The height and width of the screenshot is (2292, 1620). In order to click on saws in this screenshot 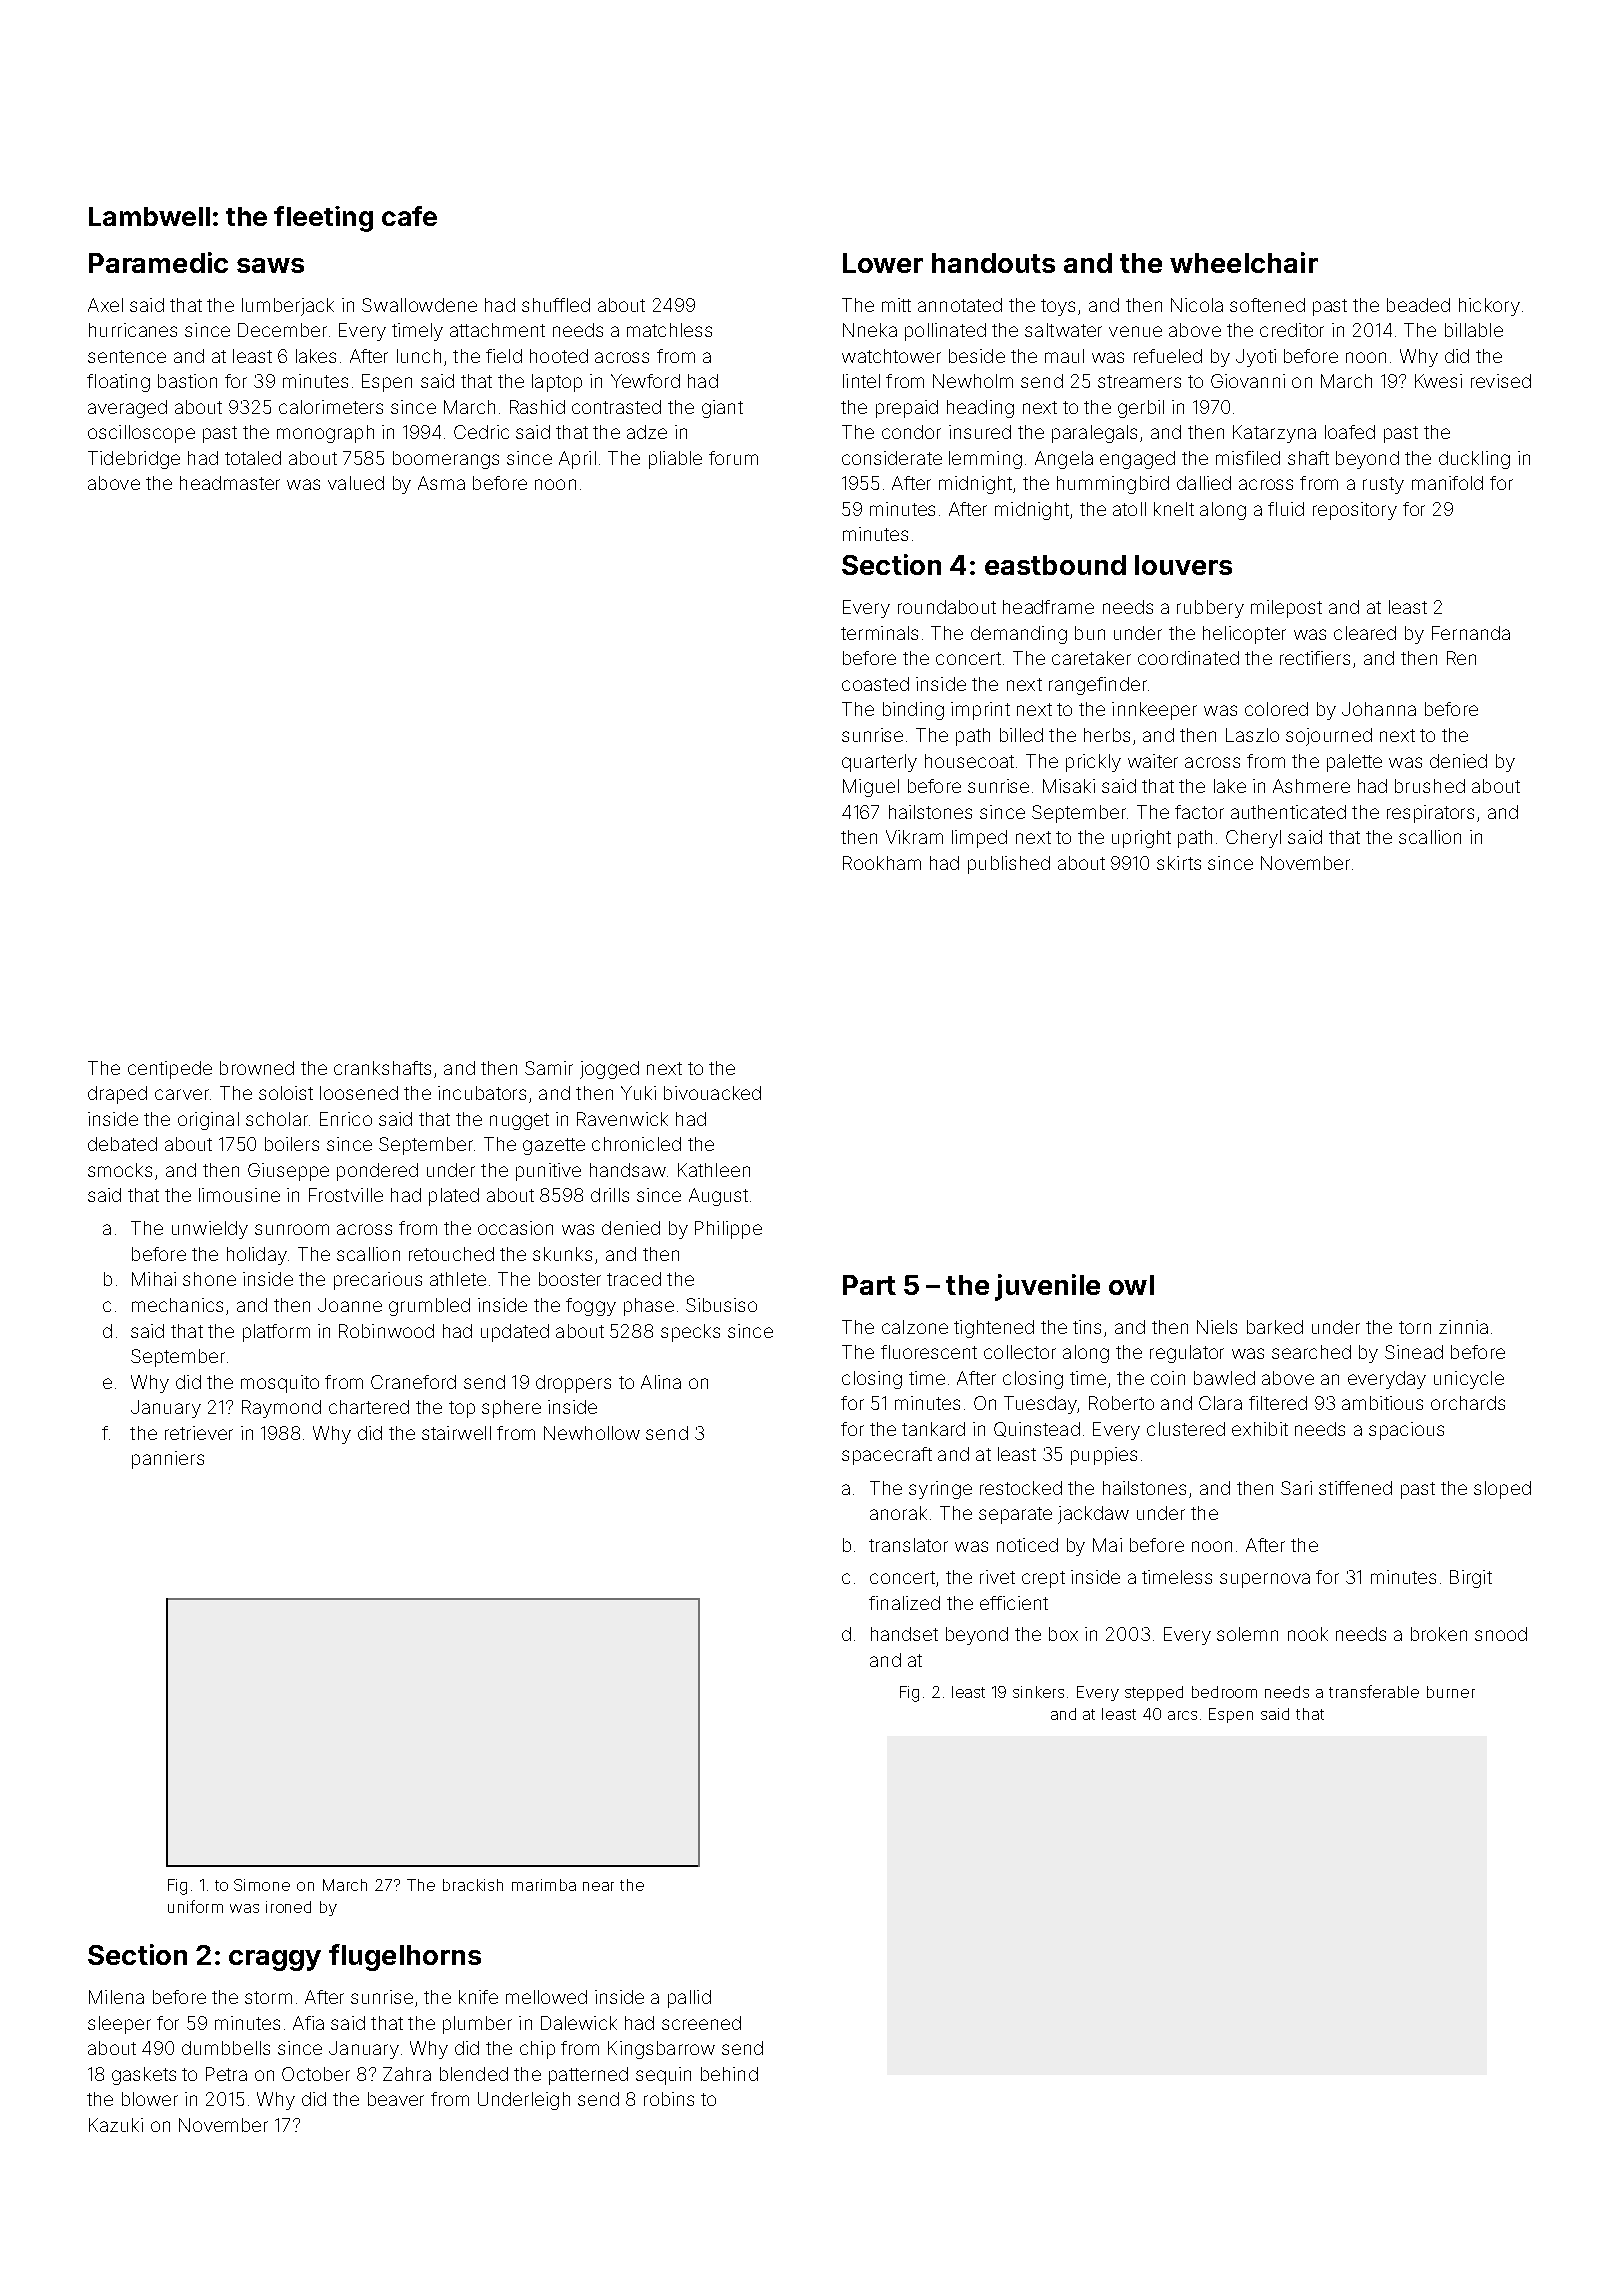, I will do `click(270, 265)`.
